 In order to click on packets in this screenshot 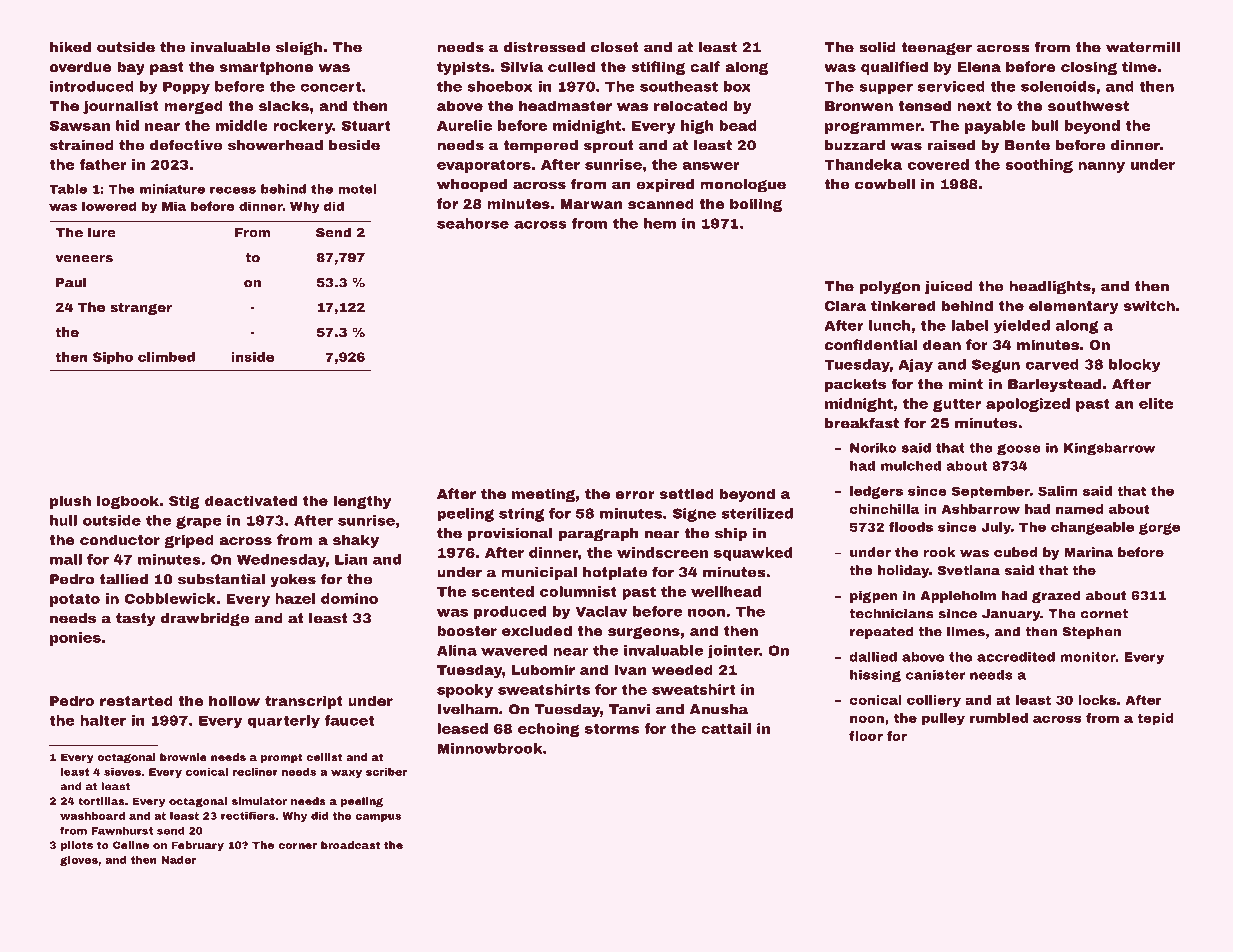, I will do `click(855, 385)`.
